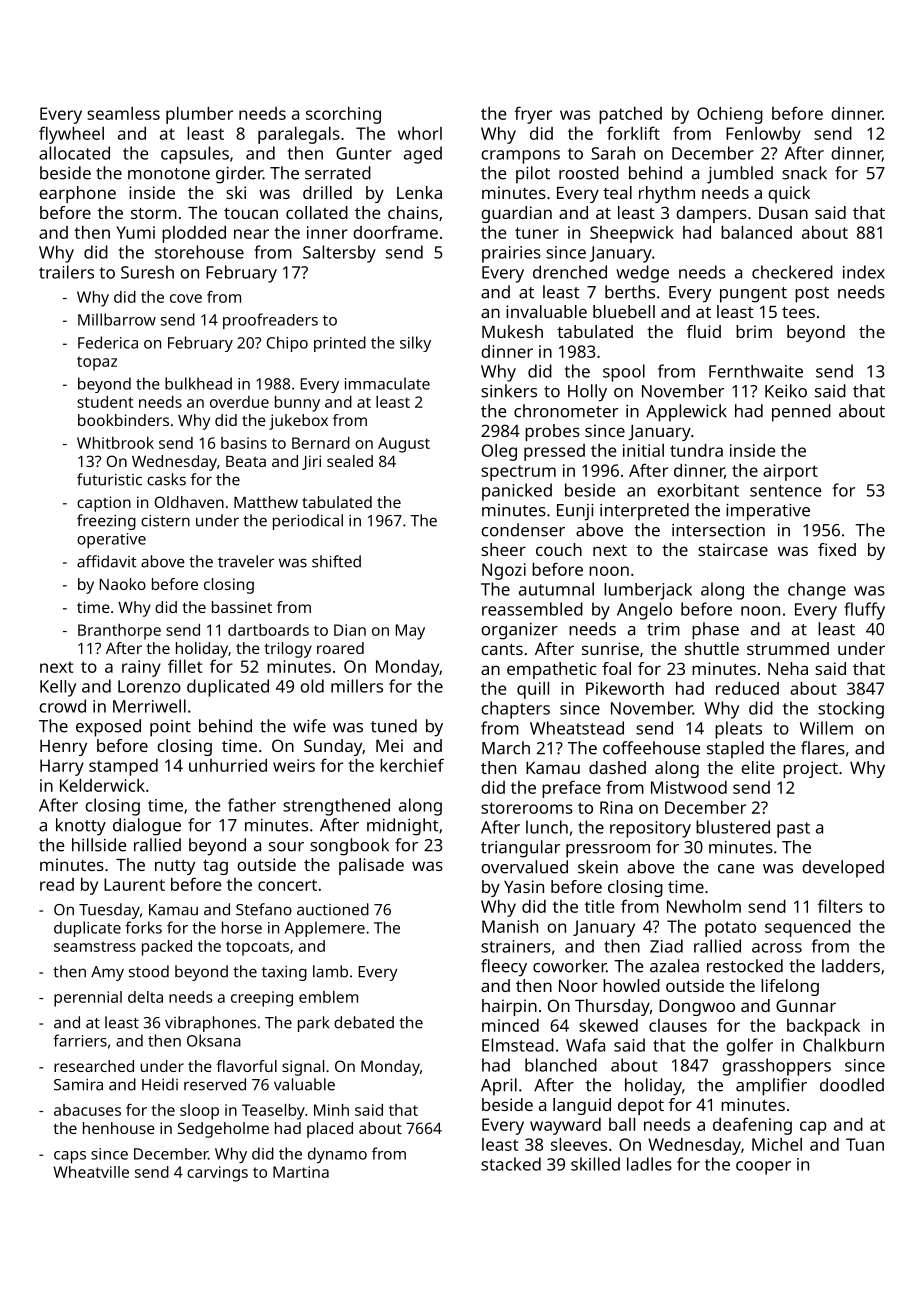 This image has height=1308, width=924. What do you see at coordinates (666, 946) in the image?
I see `Ziad` at bounding box center [666, 946].
